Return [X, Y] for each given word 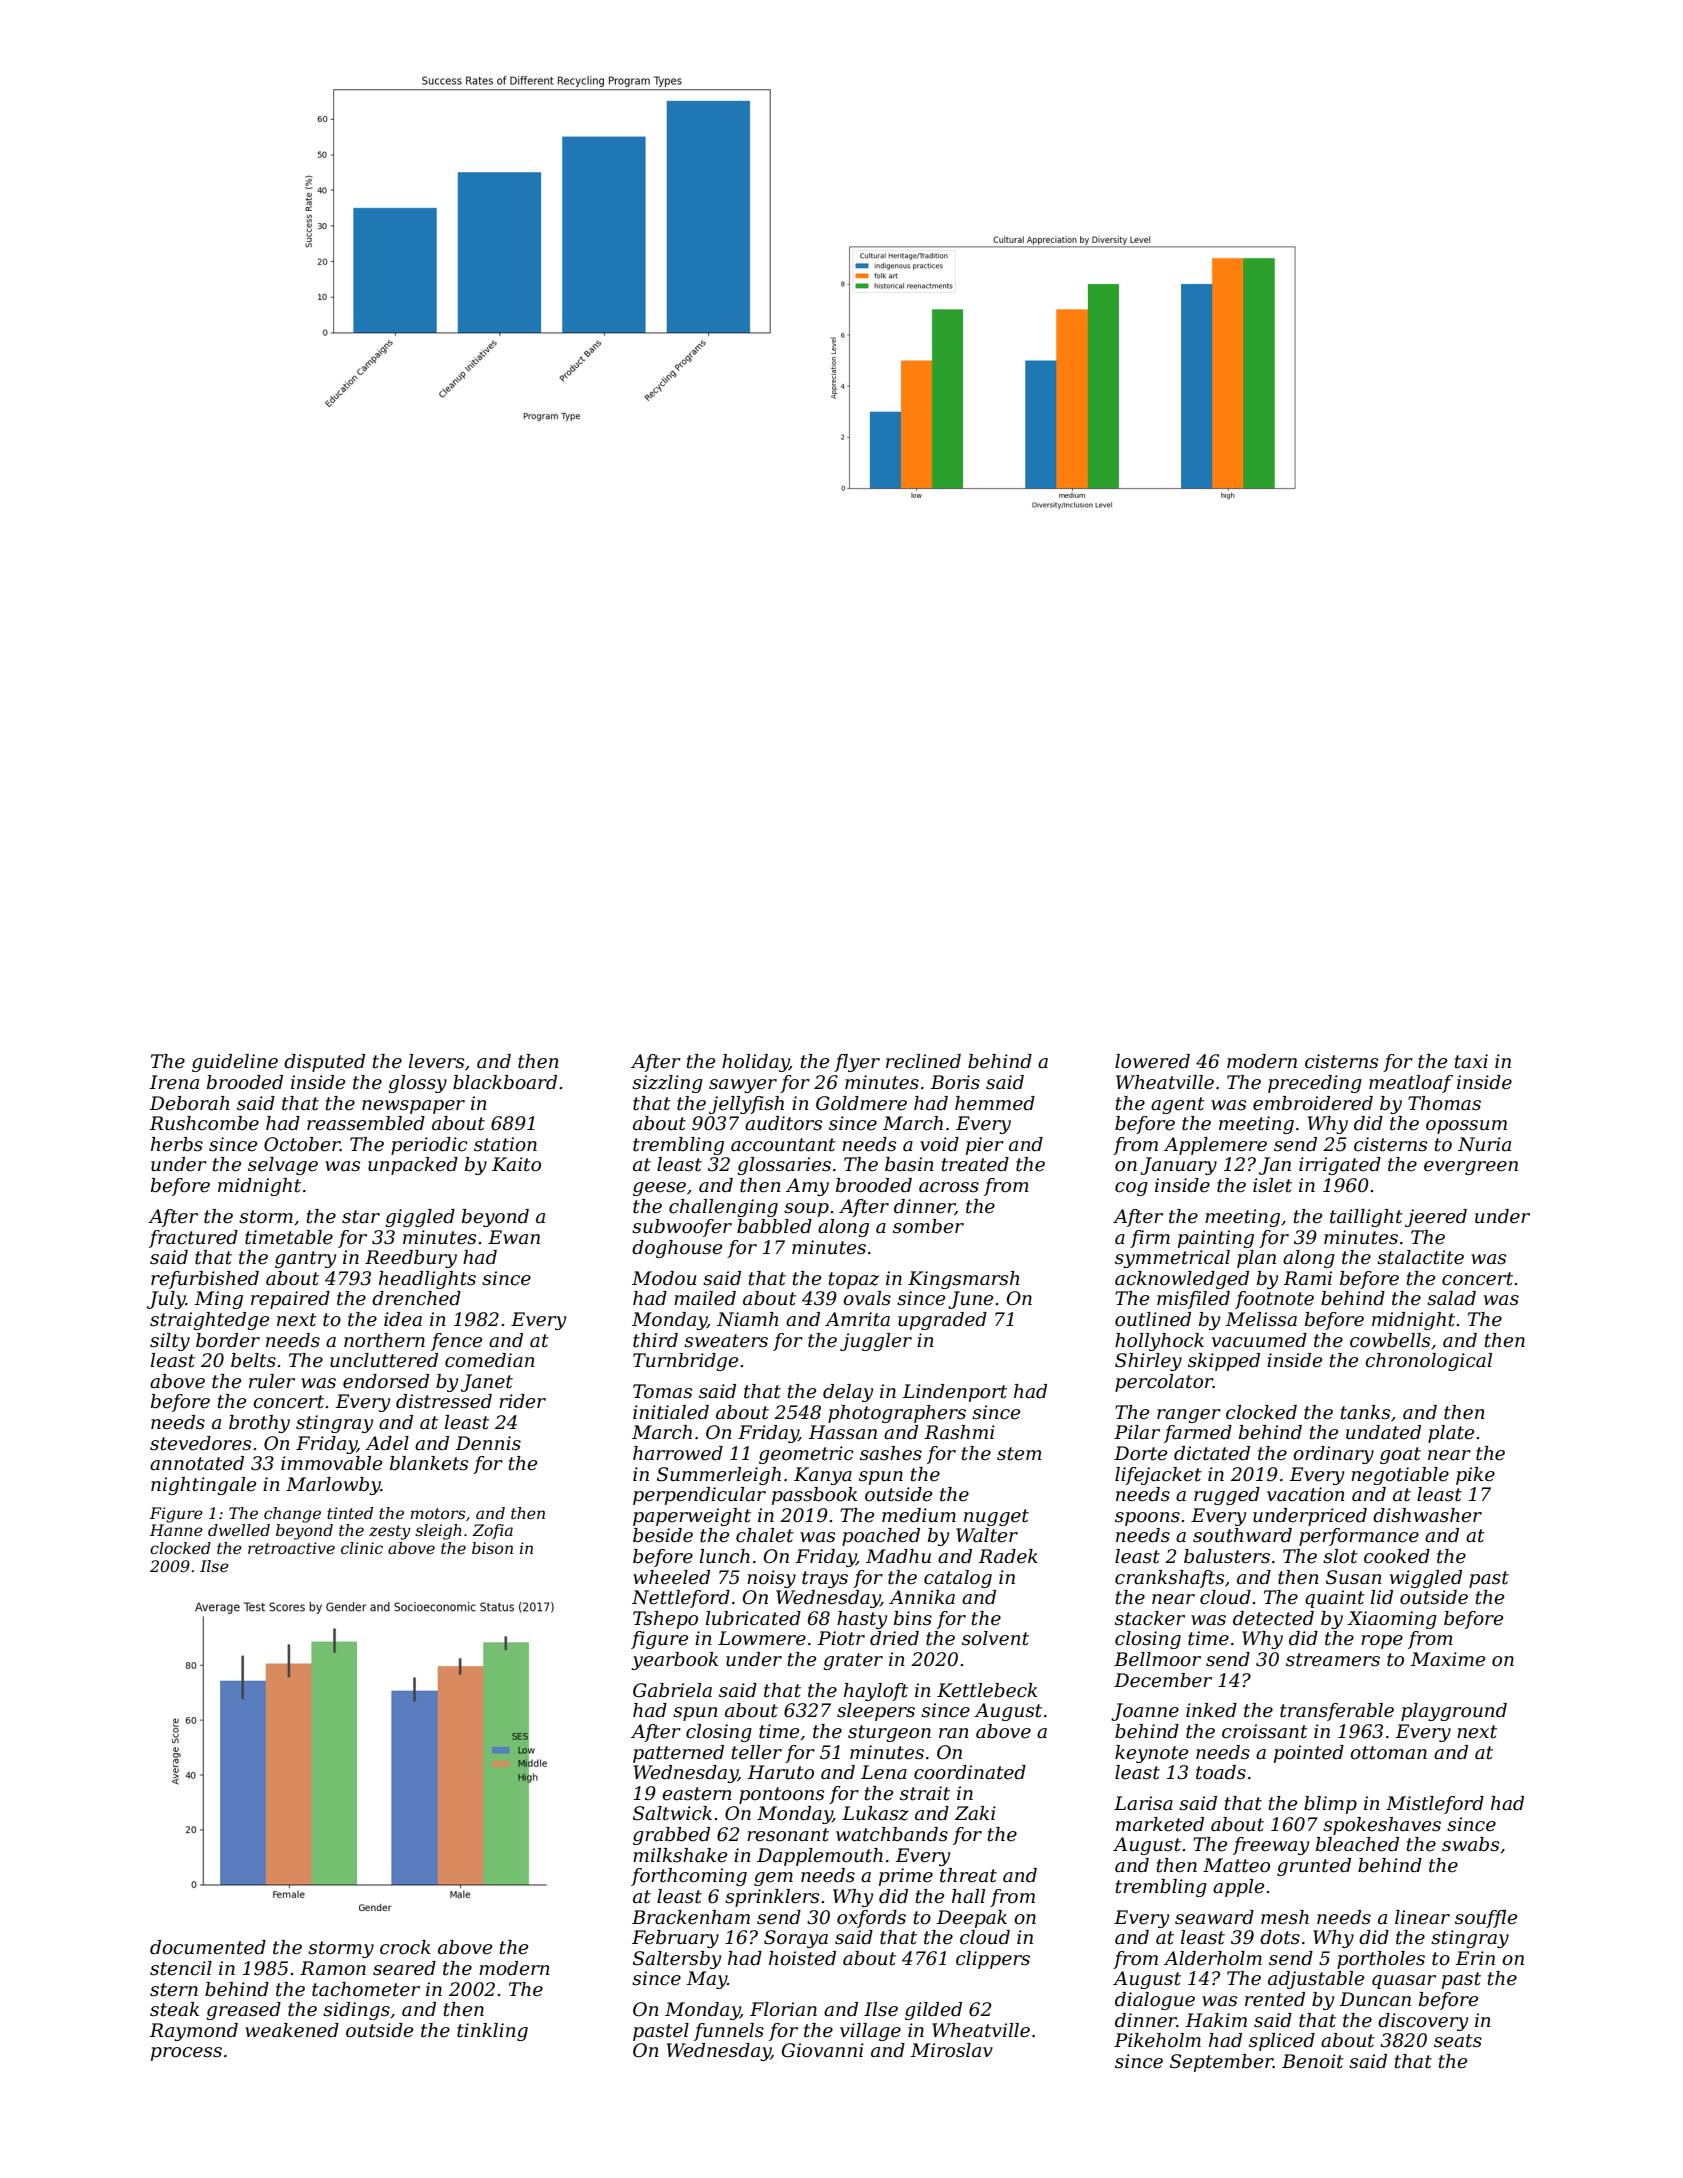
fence [456, 1342]
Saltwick [672, 1813]
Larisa [1143, 1803]
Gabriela [672, 1690]
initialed [671, 1412]
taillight [1366, 1218]
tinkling [492, 2032]
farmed [1198, 1434]
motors [438, 1513]
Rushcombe [204, 1123]
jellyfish [746, 1105]
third [655, 1340]
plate [1451, 1434]
